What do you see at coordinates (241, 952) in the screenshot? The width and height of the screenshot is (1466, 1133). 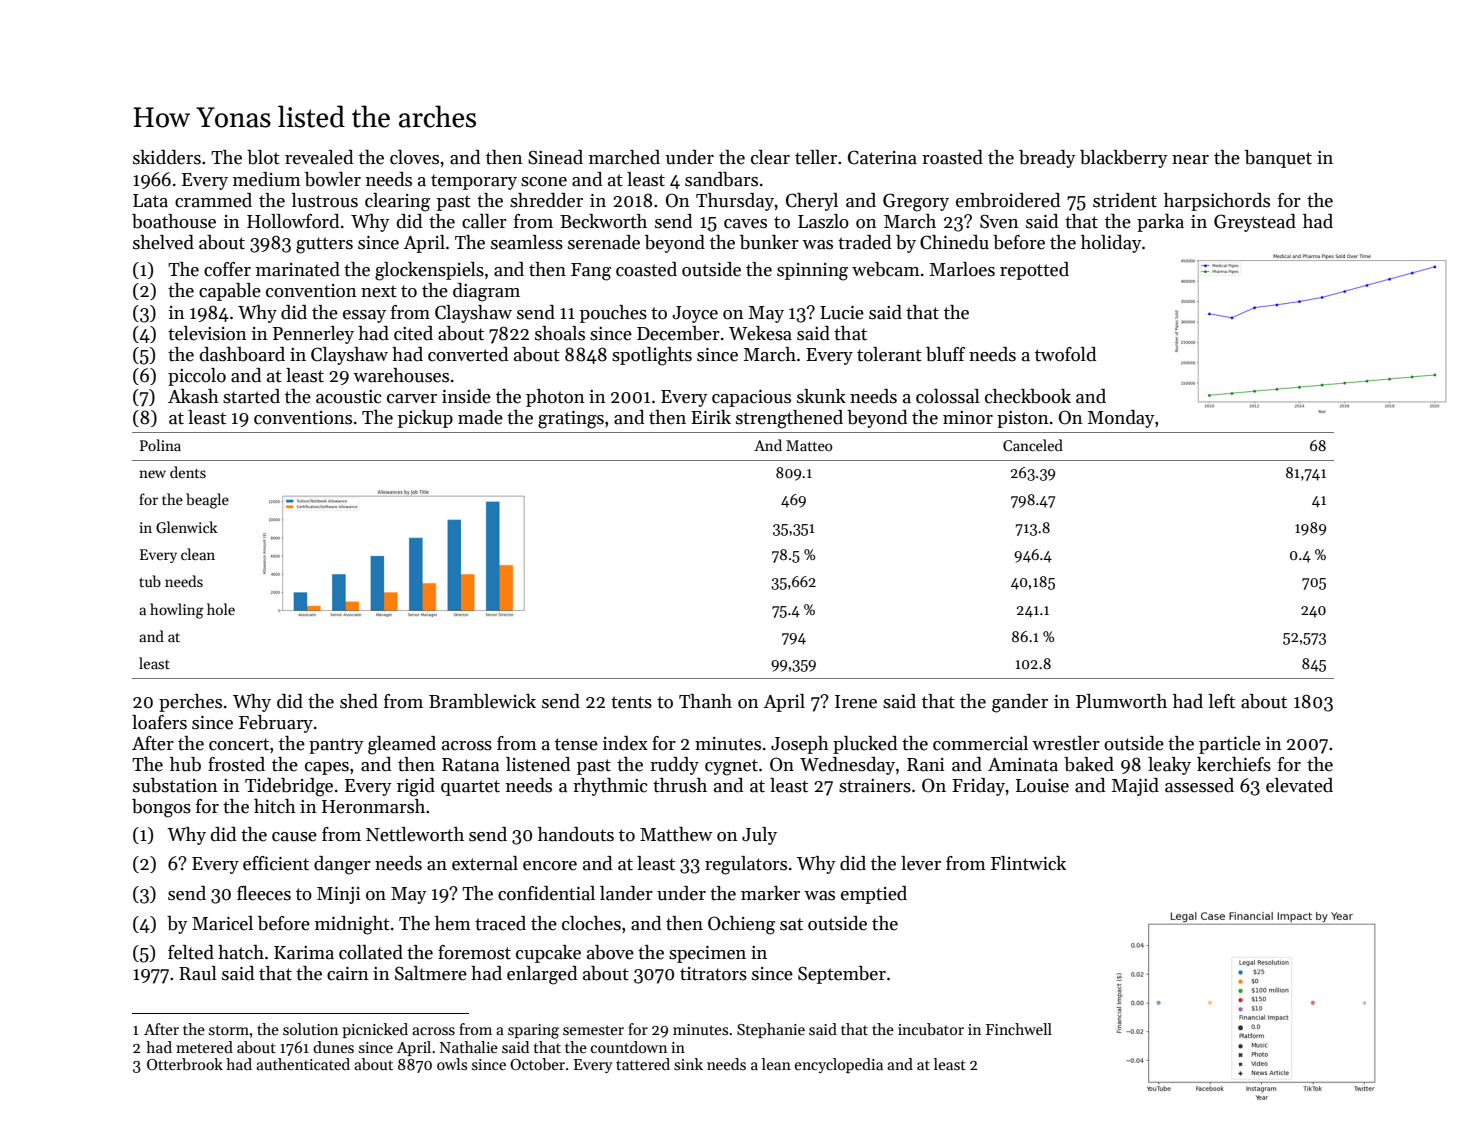 I see `hatch` at bounding box center [241, 952].
